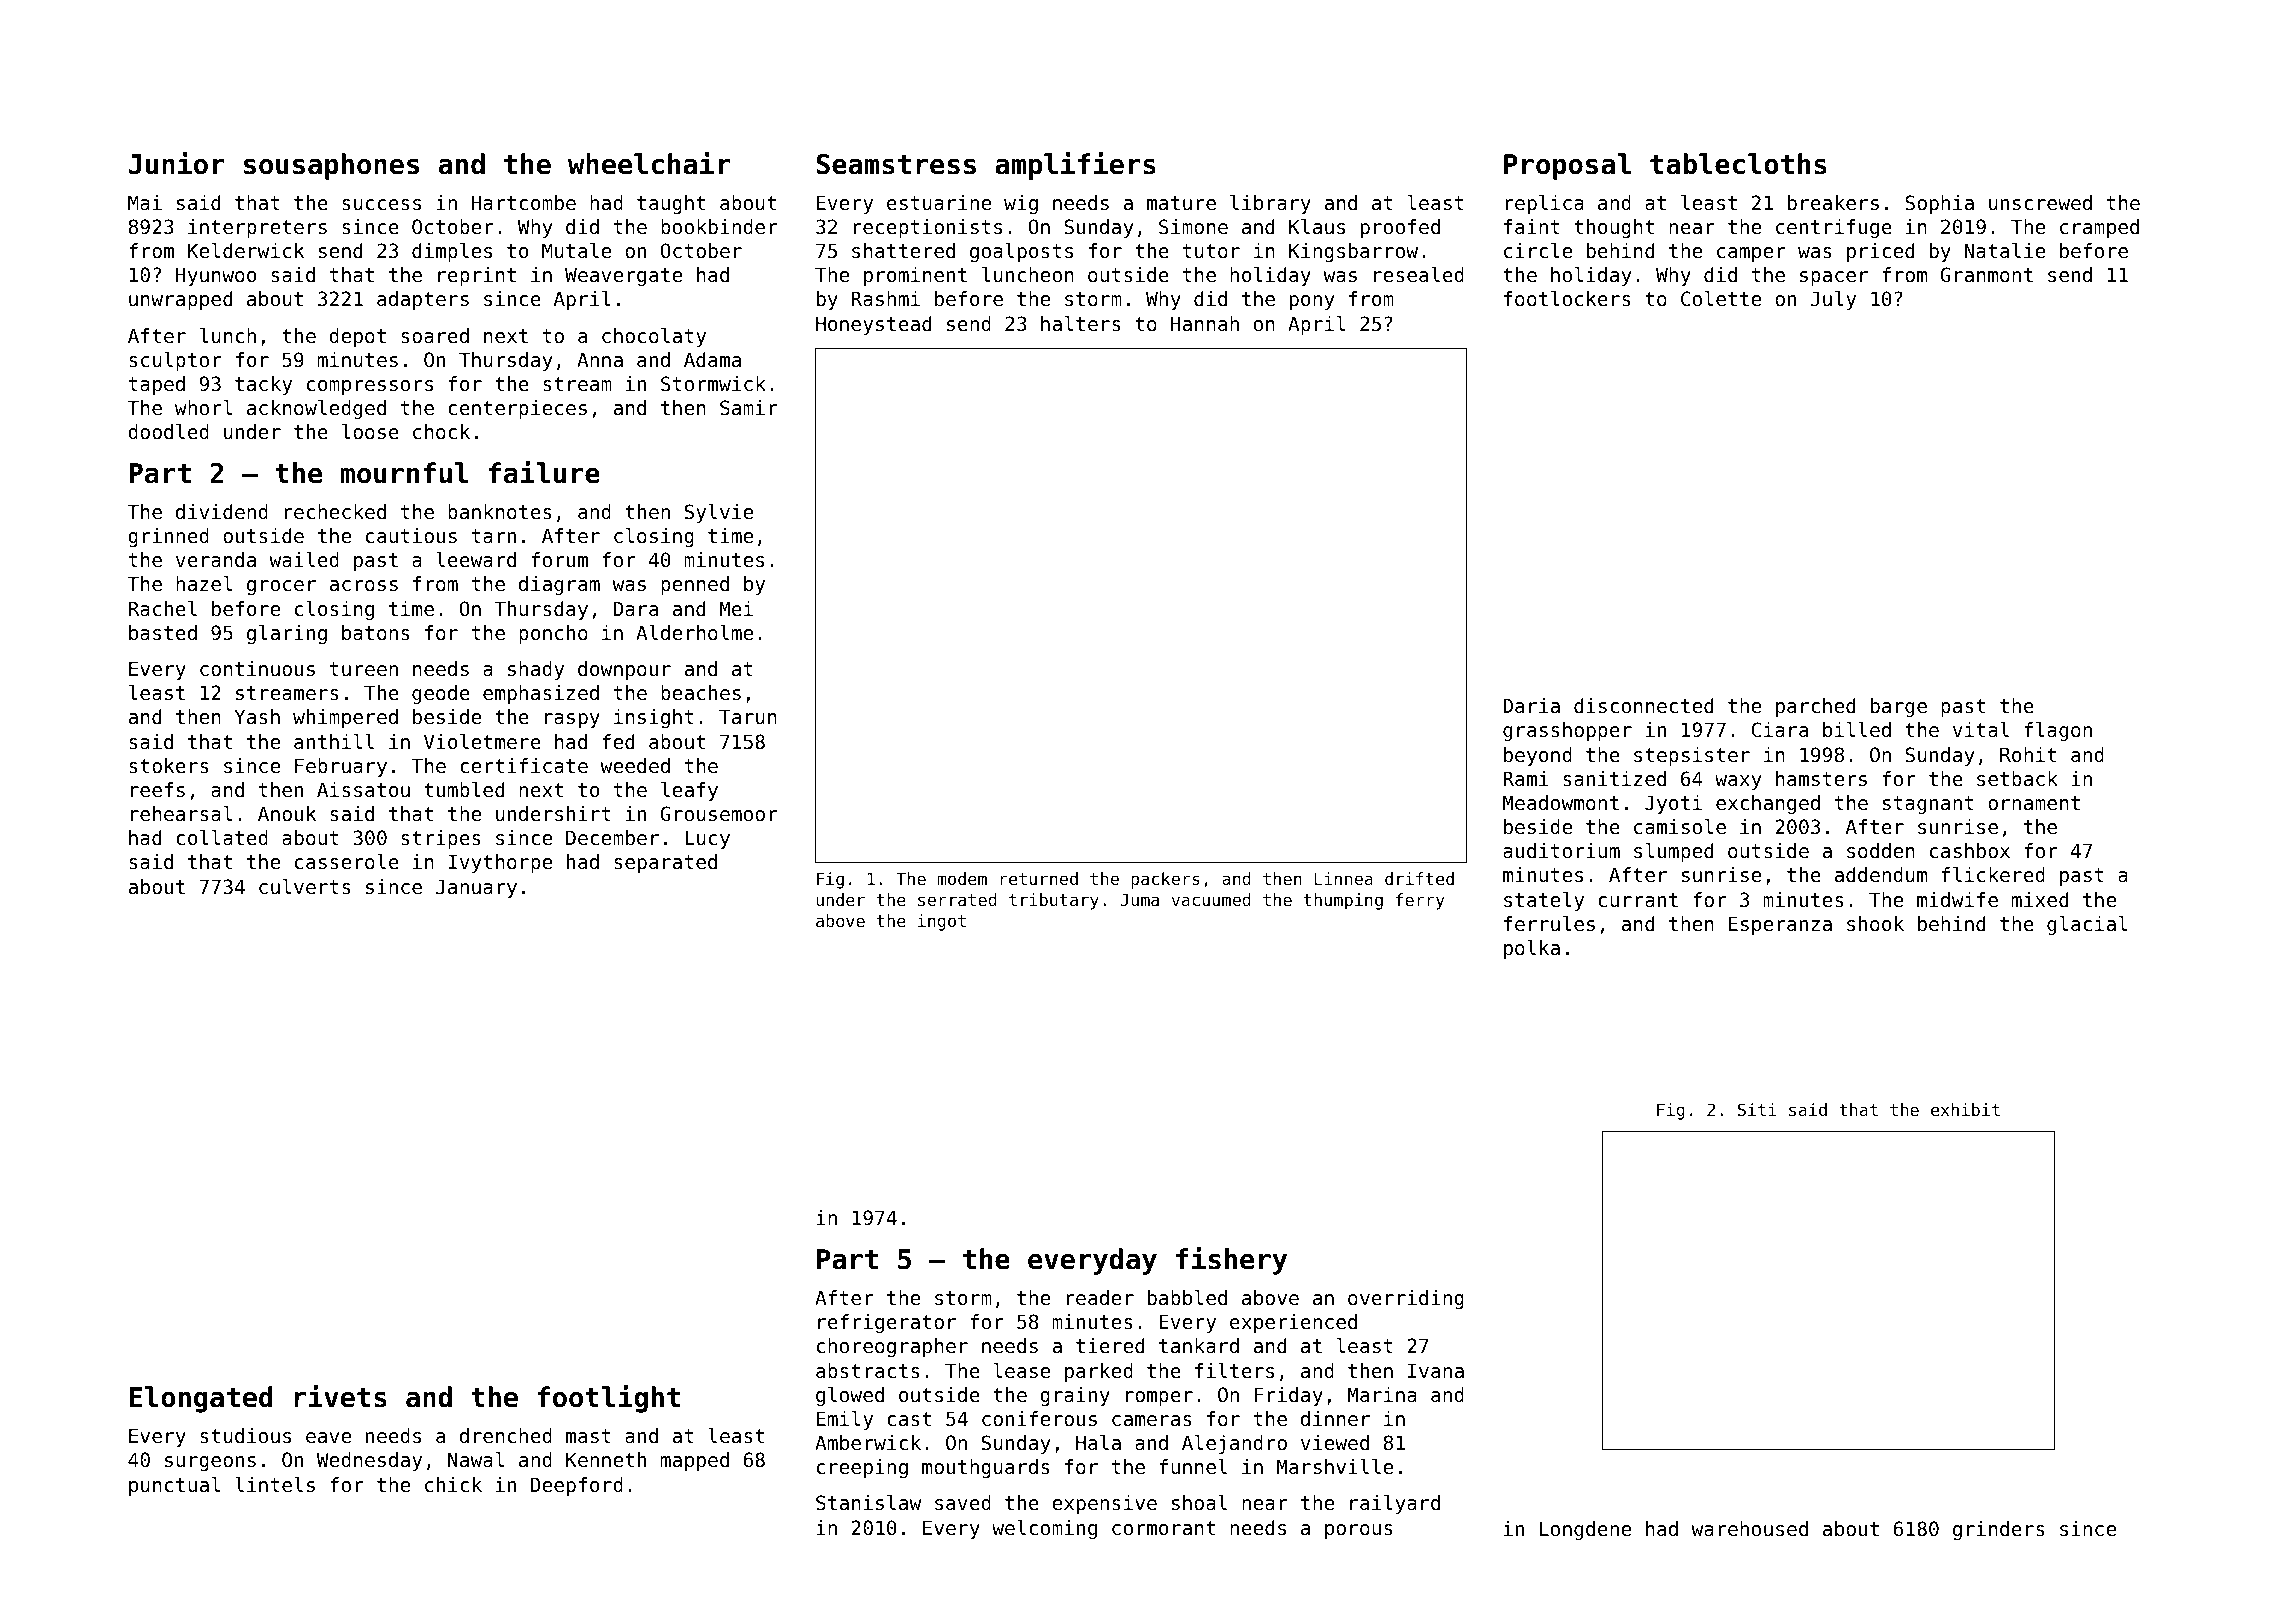 The width and height of the screenshot is (2282, 1614). What do you see at coordinates (1039, 878) in the screenshot?
I see `returned` at bounding box center [1039, 878].
